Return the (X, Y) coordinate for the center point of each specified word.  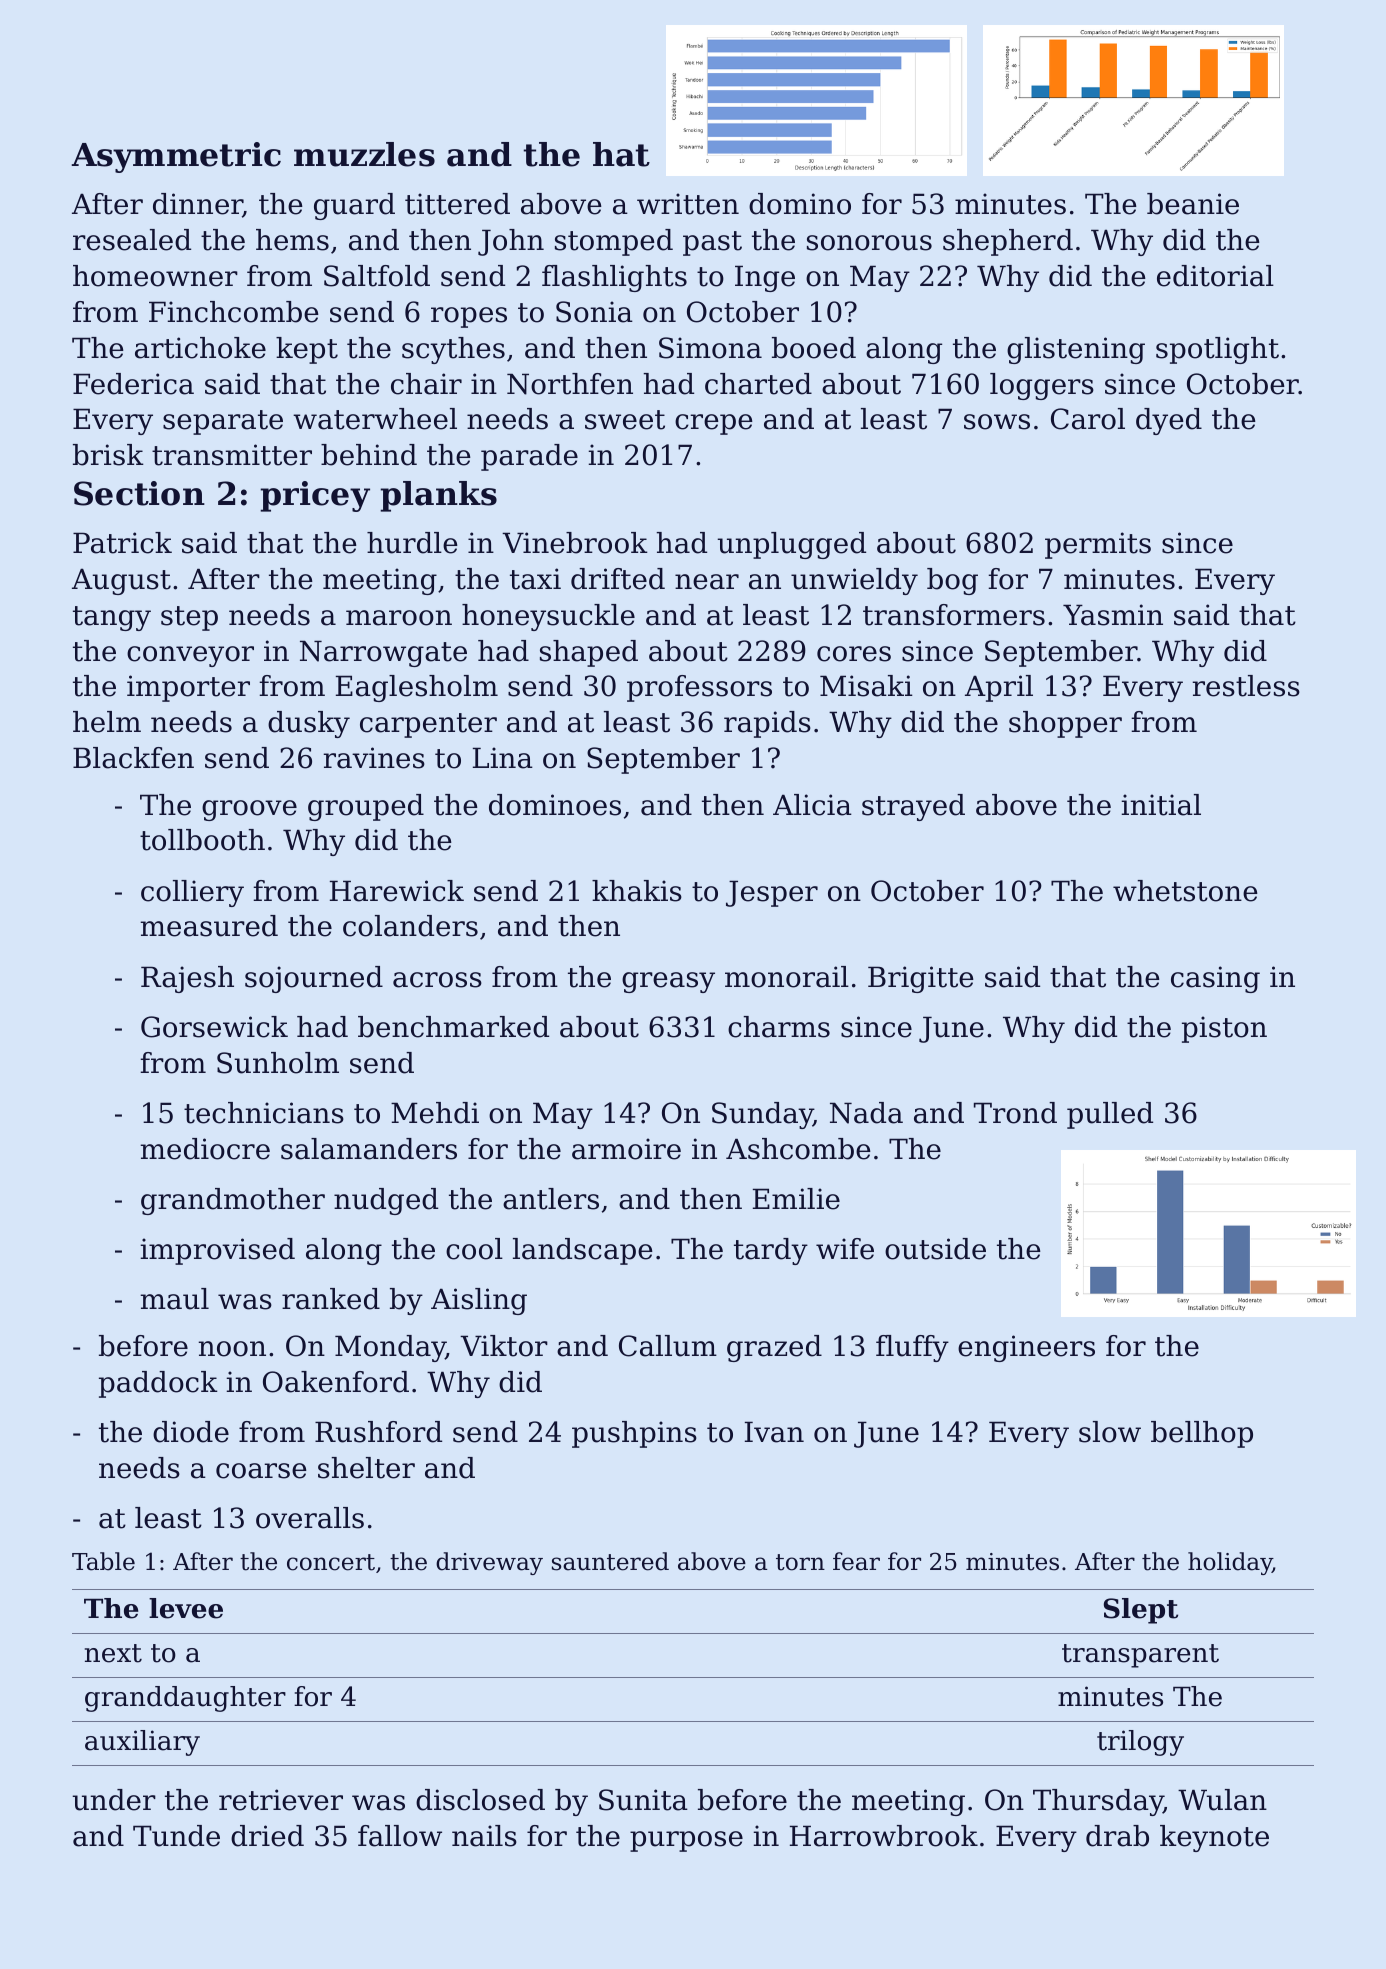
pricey (315, 496)
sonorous (869, 243)
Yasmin (1113, 615)
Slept (1141, 1611)
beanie (1193, 204)
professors (699, 688)
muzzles (364, 154)
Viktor (504, 1346)
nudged (386, 1201)
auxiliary (142, 1743)
